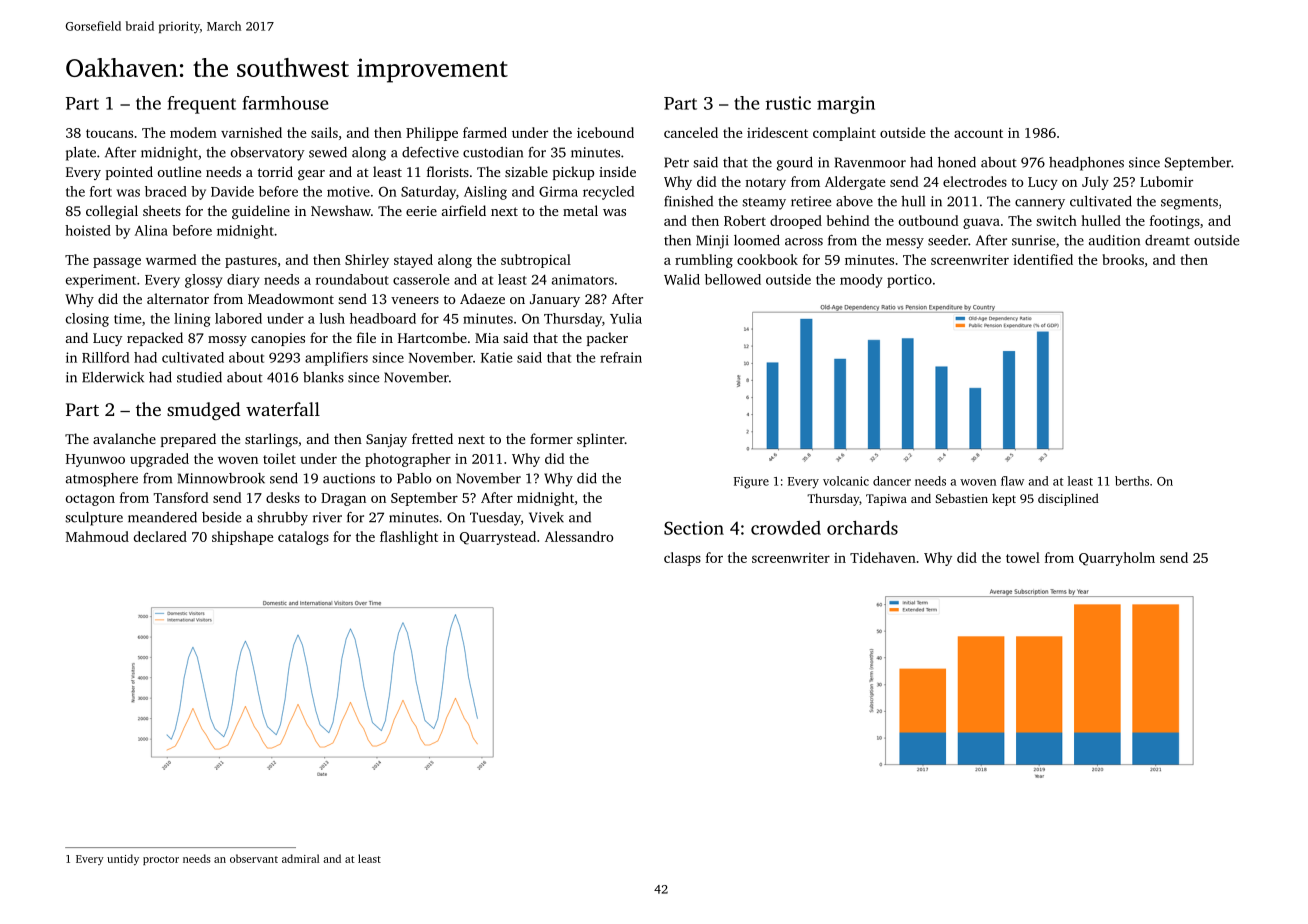 This document has height=924, width=1308. What do you see at coordinates (285, 103) in the document?
I see `farmhouse` at bounding box center [285, 103].
